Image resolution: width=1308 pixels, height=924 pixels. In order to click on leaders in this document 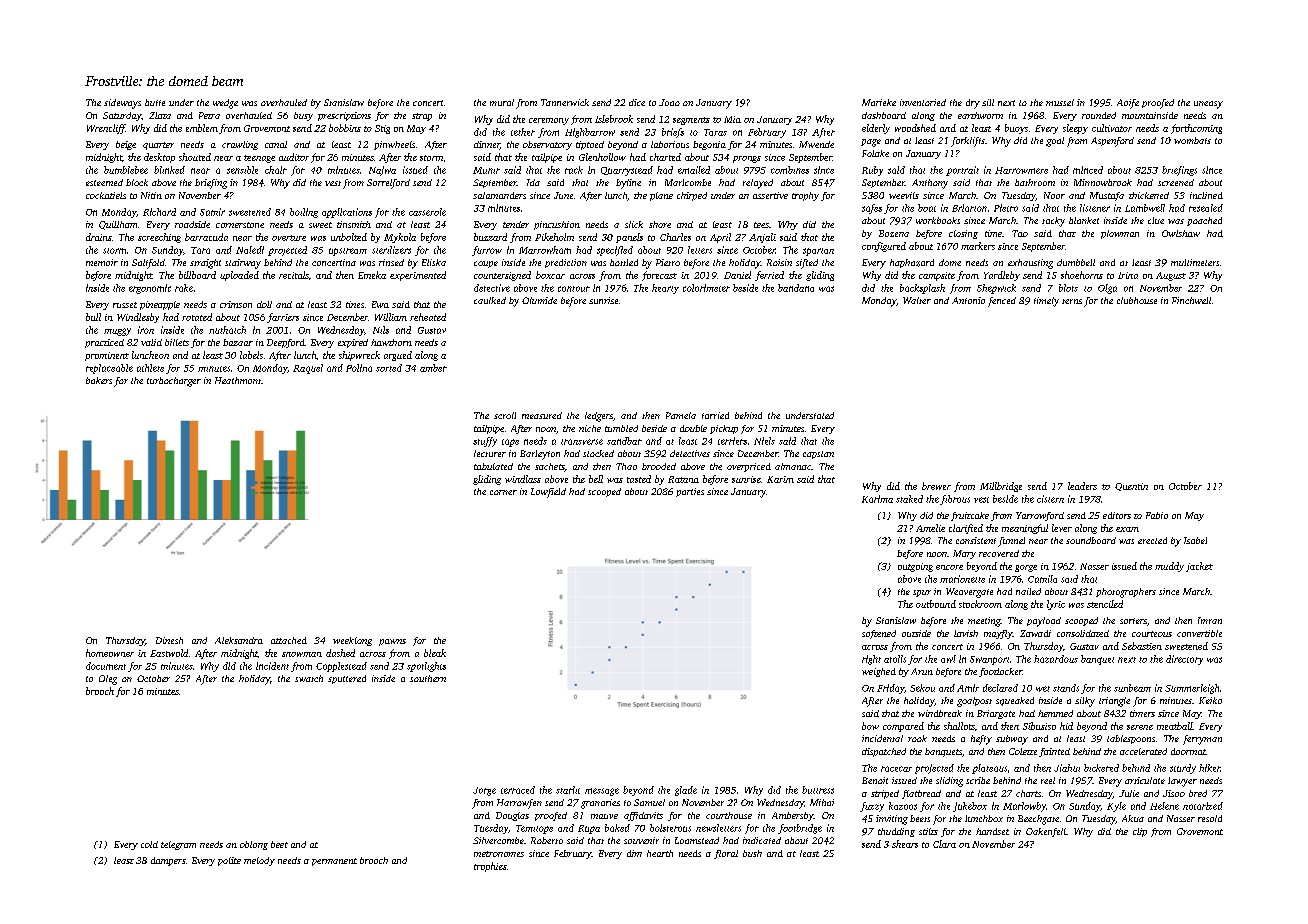, I will do `click(1082, 486)`.
